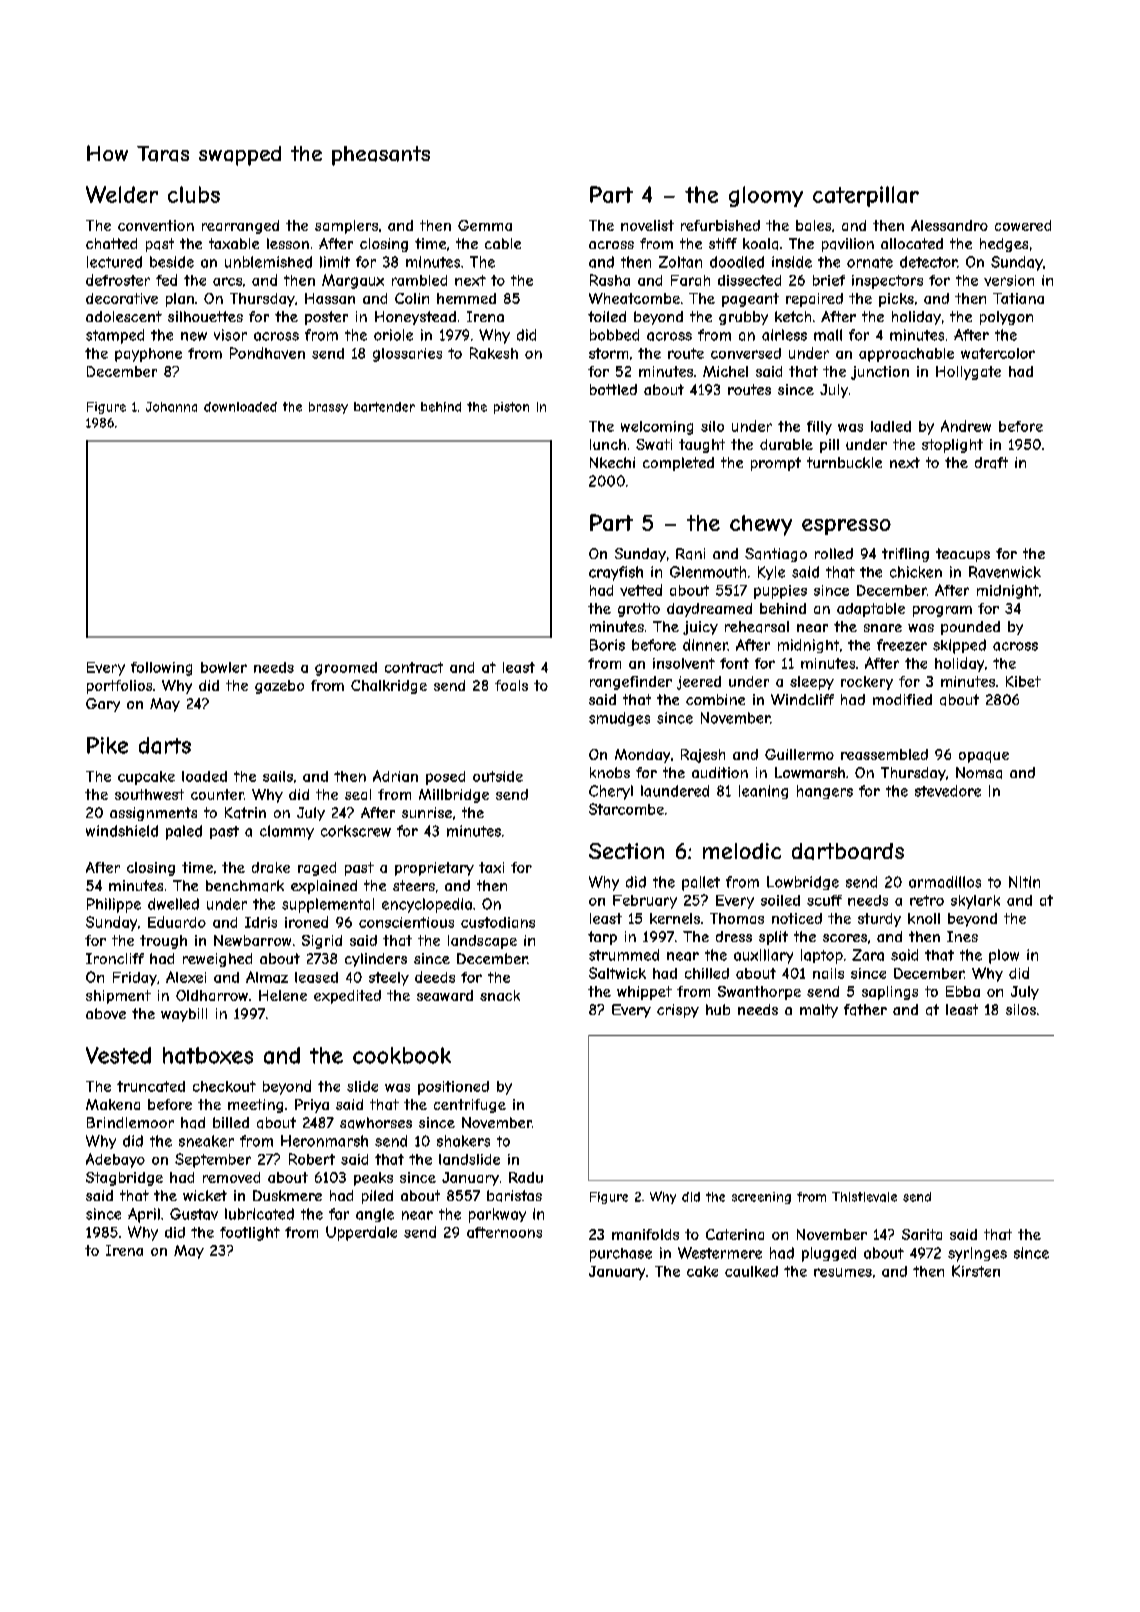 This screenshot has height=1612, width=1140. What do you see at coordinates (122, 831) in the screenshot?
I see `windshield` at bounding box center [122, 831].
